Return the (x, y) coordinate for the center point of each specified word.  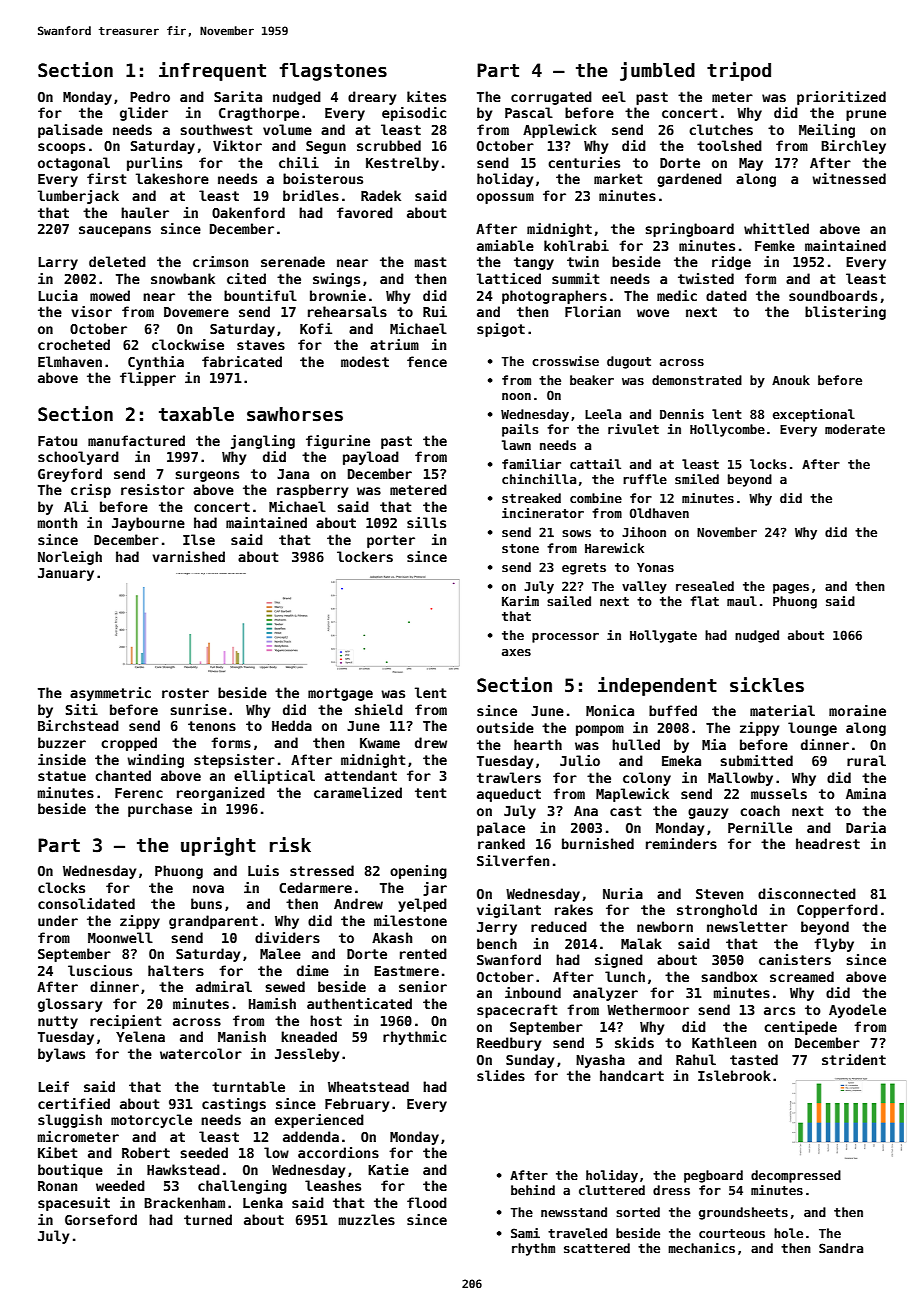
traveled (577, 1233)
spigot (501, 330)
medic (677, 295)
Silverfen (513, 860)
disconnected (807, 893)
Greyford (70, 475)
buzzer (62, 742)
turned (208, 1219)
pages (791, 589)
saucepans (115, 231)
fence (427, 361)
